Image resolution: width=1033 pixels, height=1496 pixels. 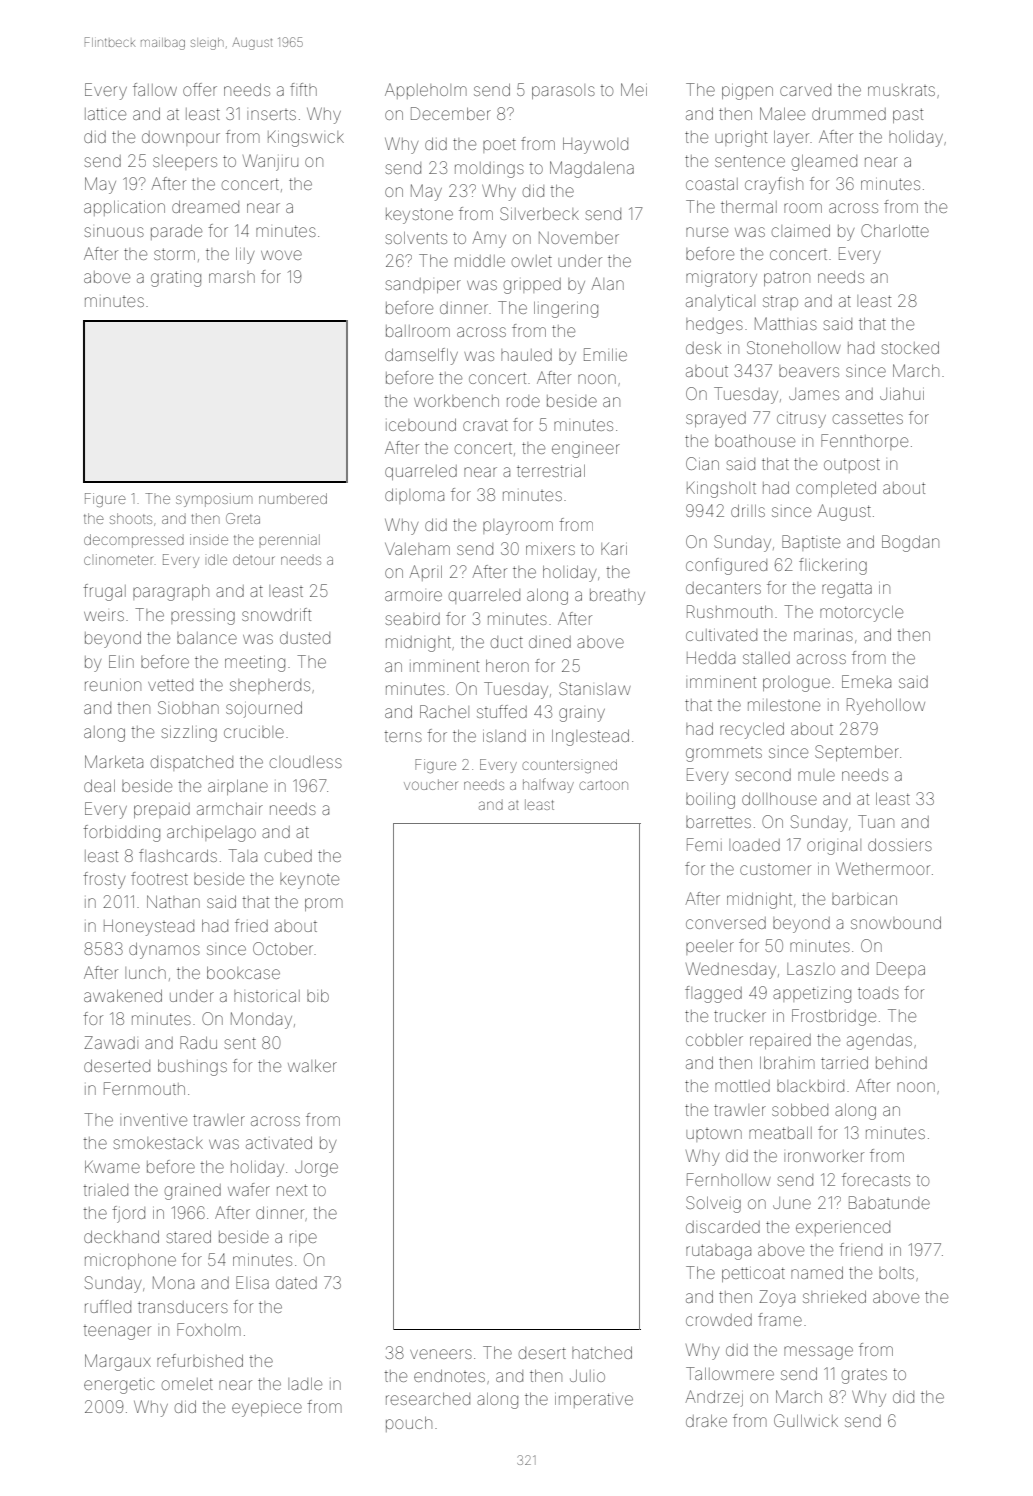 I want to click on fifth, so click(x=303, y=89).
